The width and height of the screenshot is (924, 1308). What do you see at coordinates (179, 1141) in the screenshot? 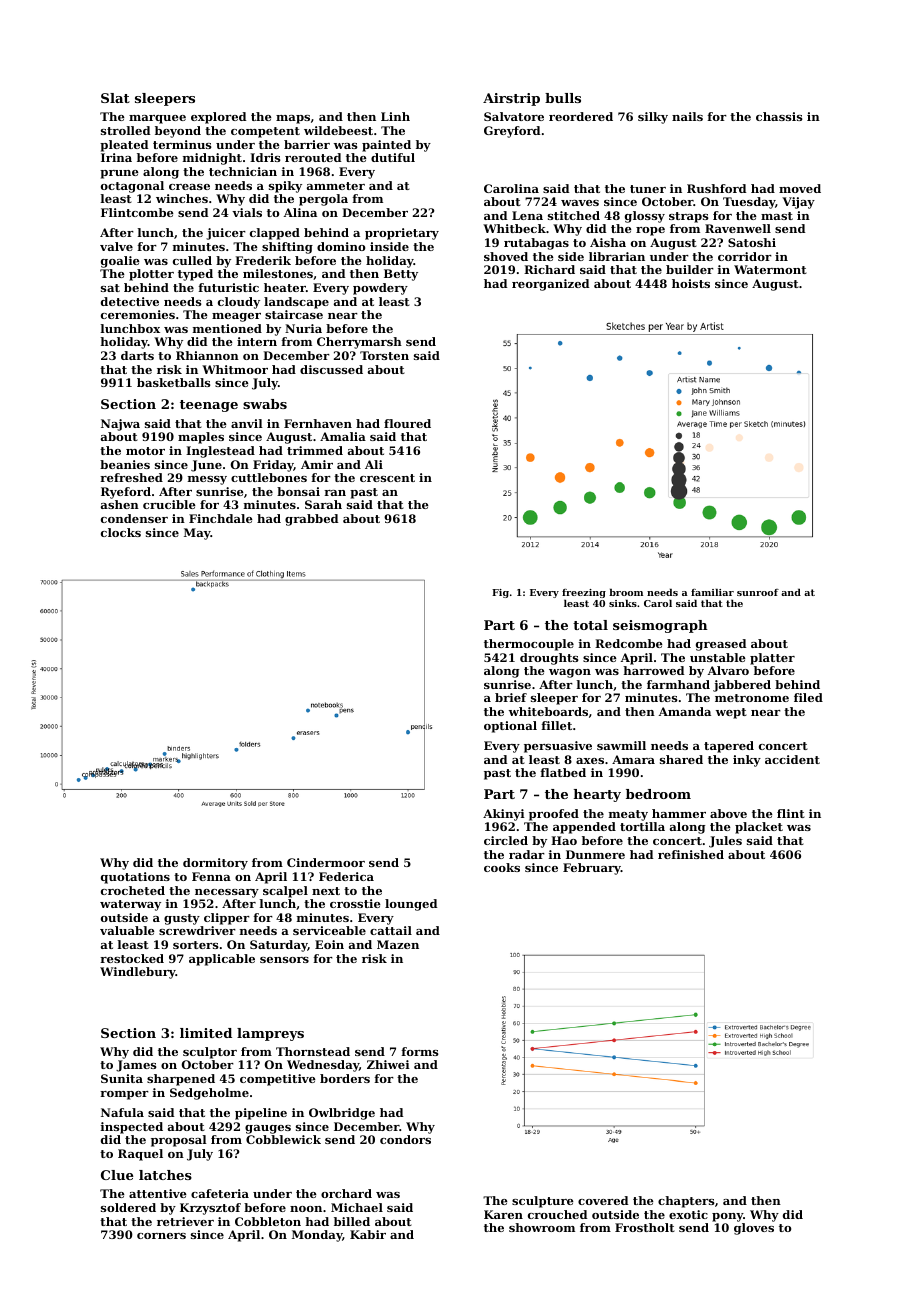
I see `proposal` at bounding box center [179, 1141].
